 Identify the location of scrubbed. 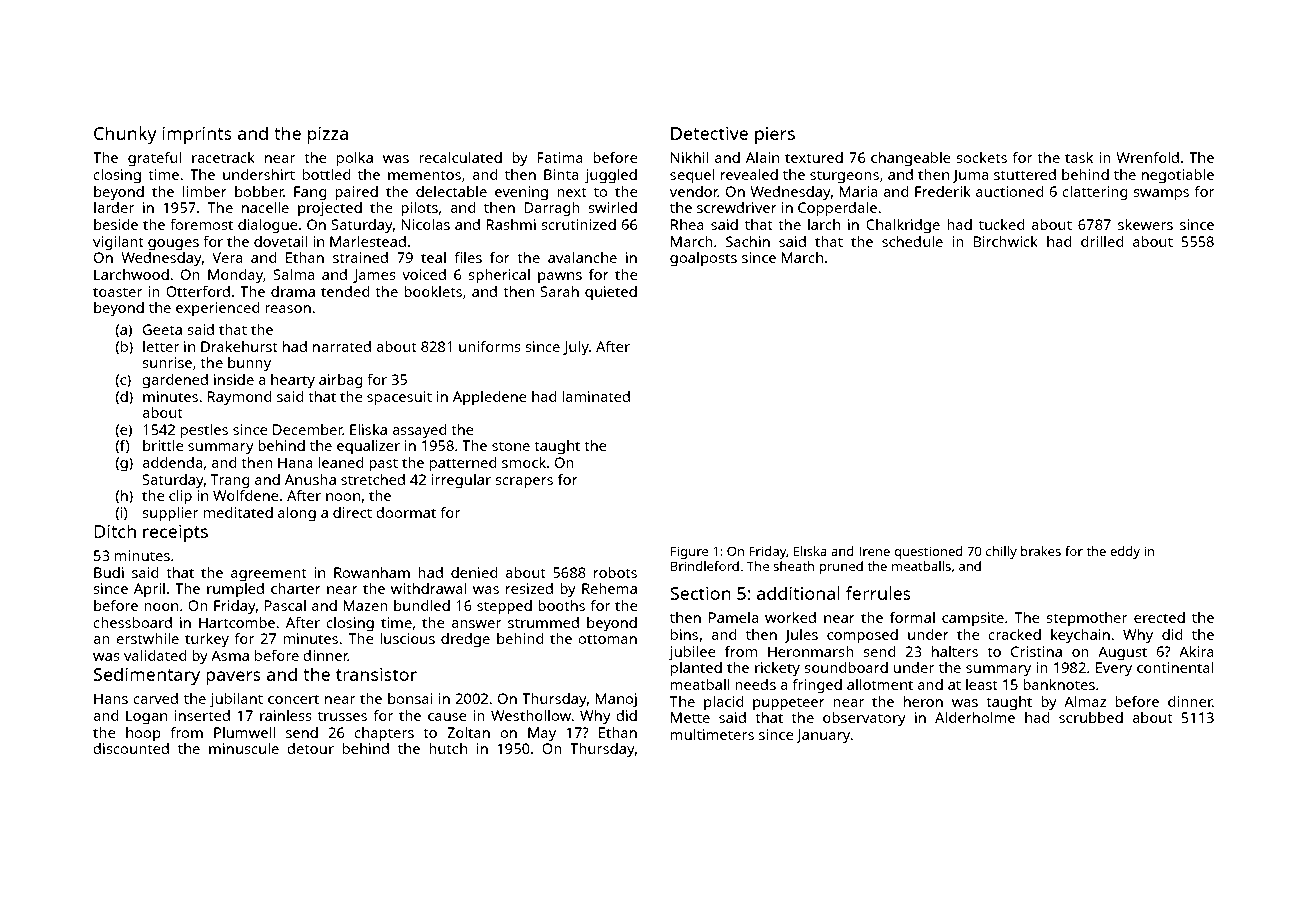
(1091, 717).
